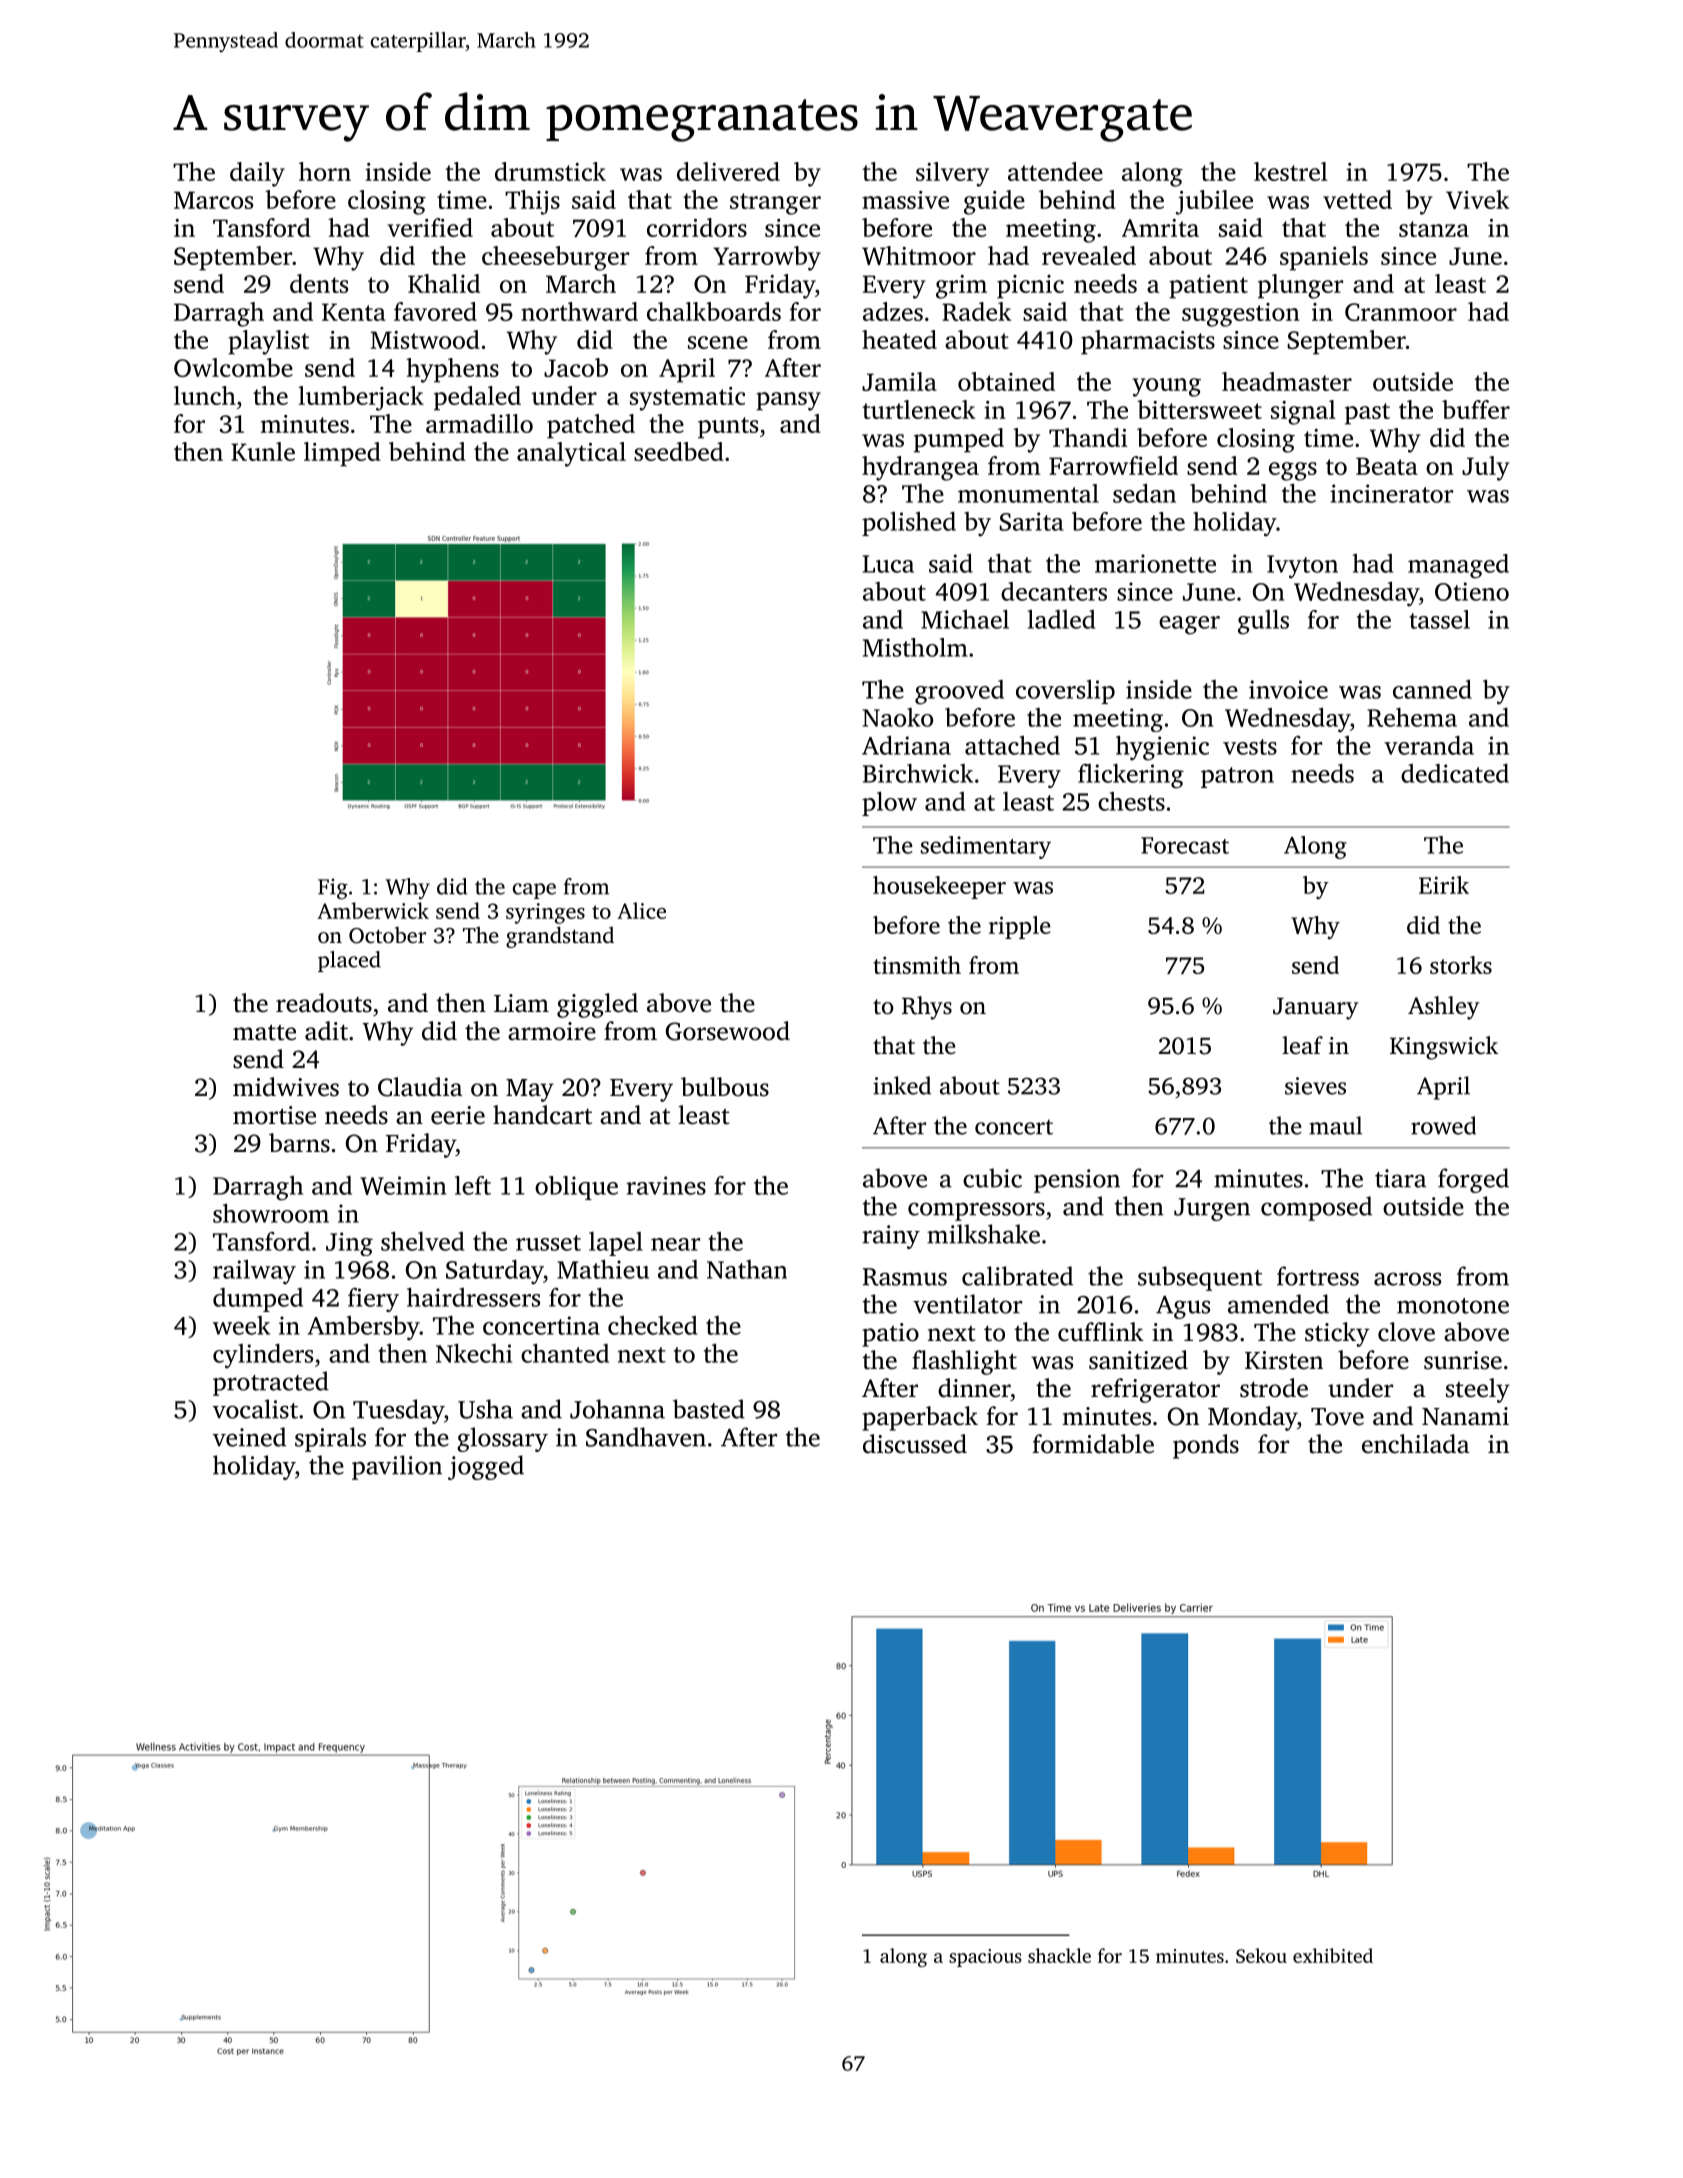  I want to click on Eirik, so click(1444, 885).
